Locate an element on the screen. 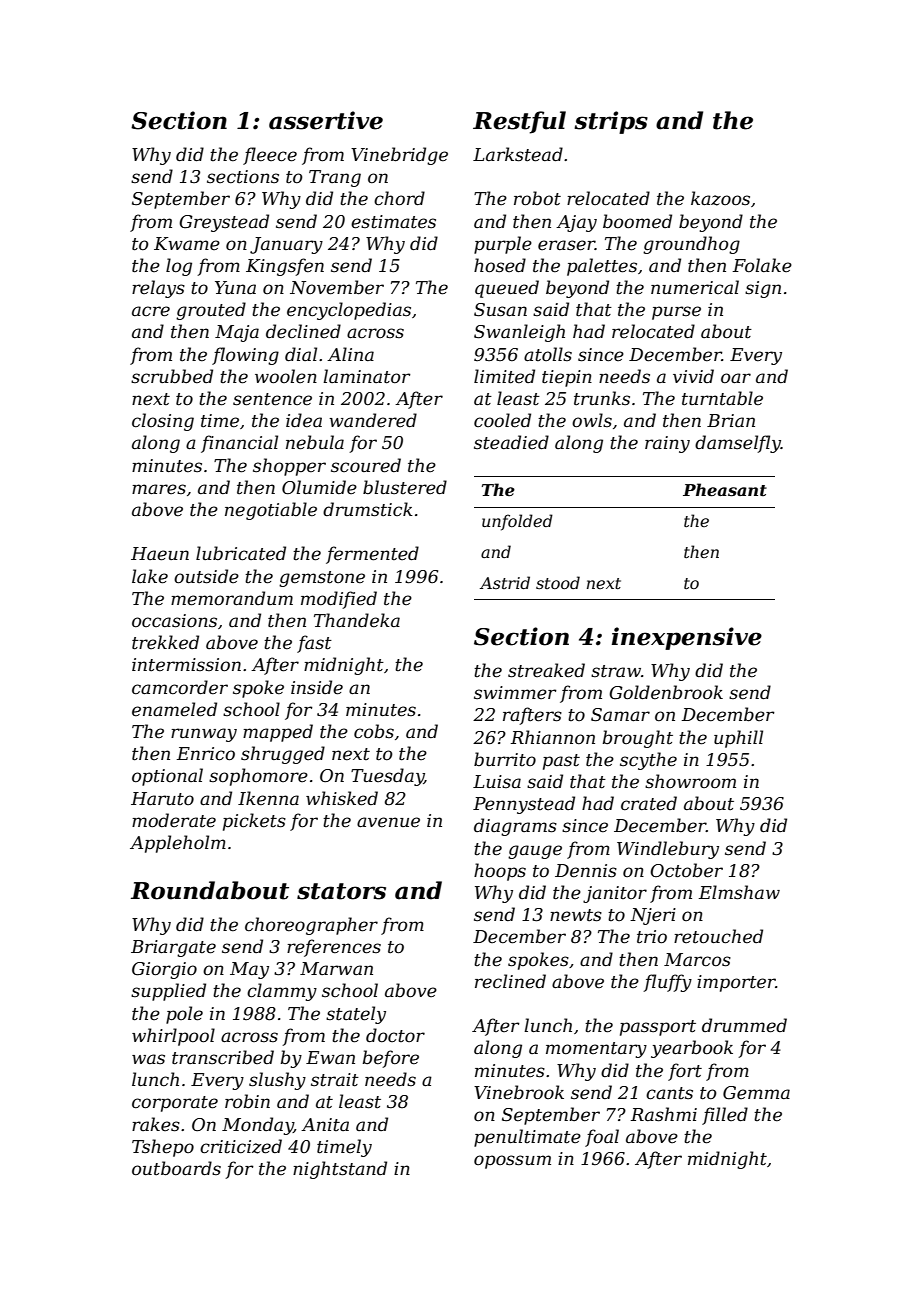  cobs is located at coordinates (374, 731).
